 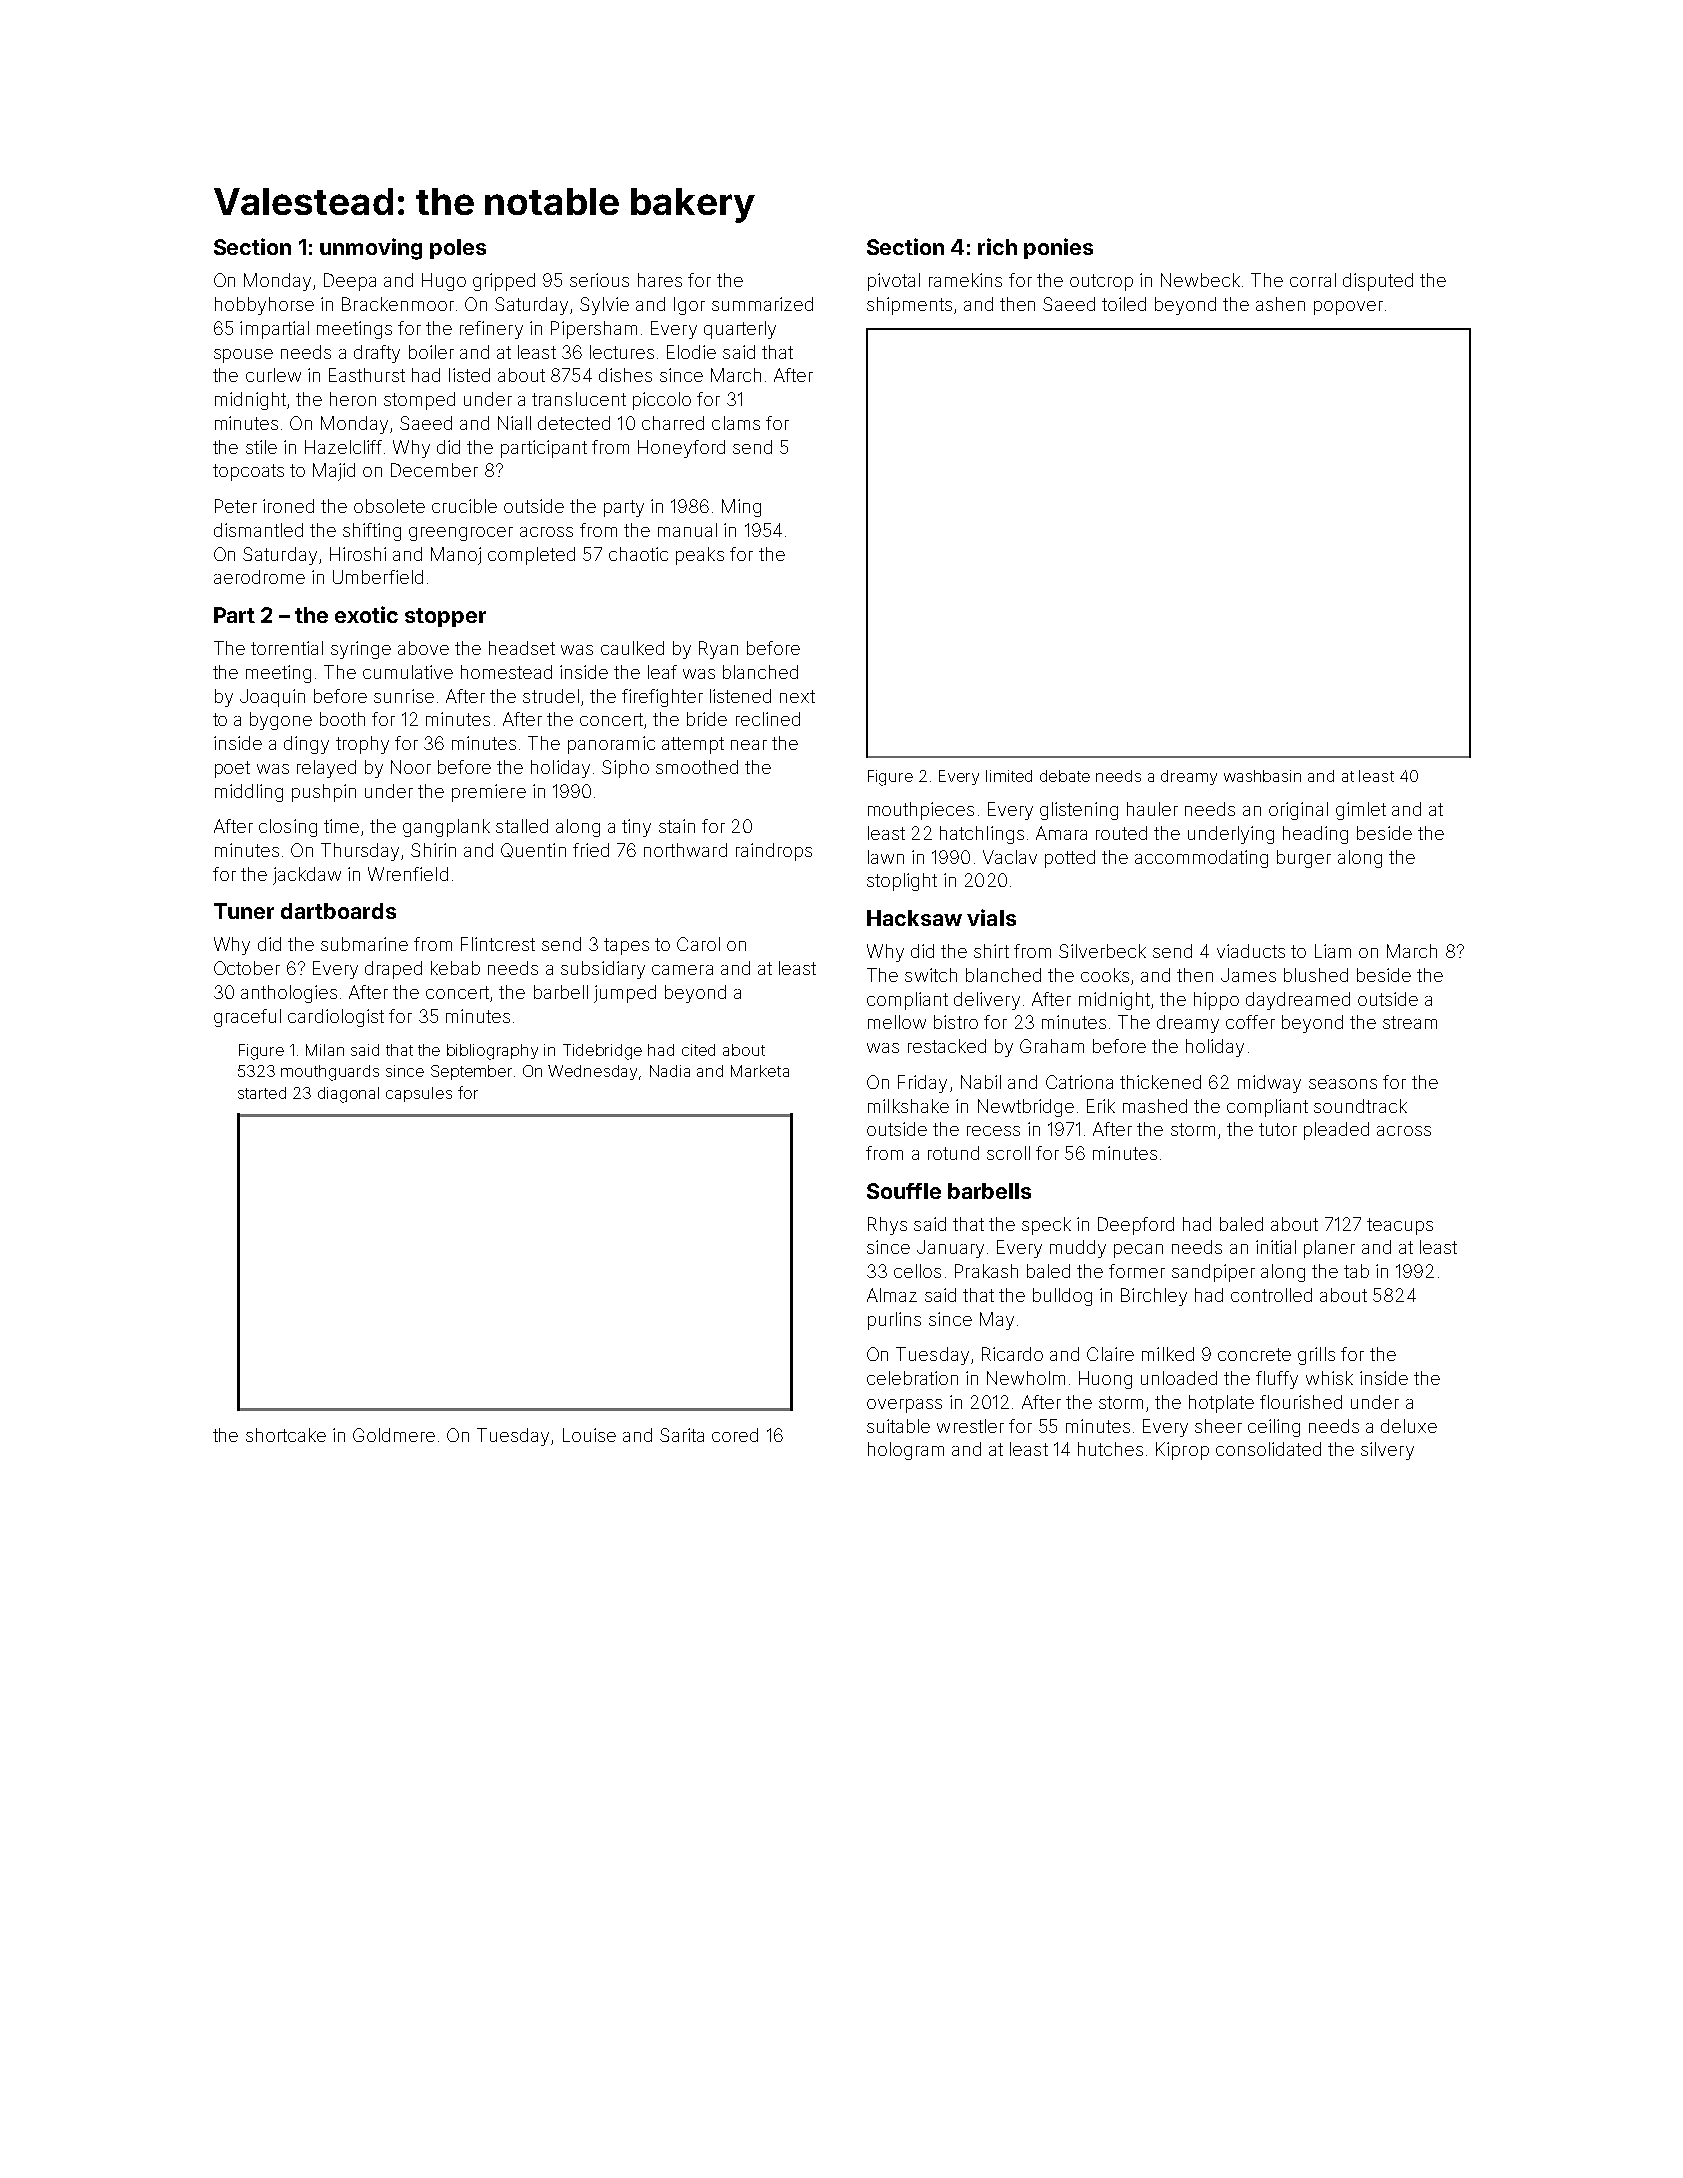 What do you see at coordinates (236, 506) in the screenshot?
I see `Peter` at bounding box center [236, 506].
